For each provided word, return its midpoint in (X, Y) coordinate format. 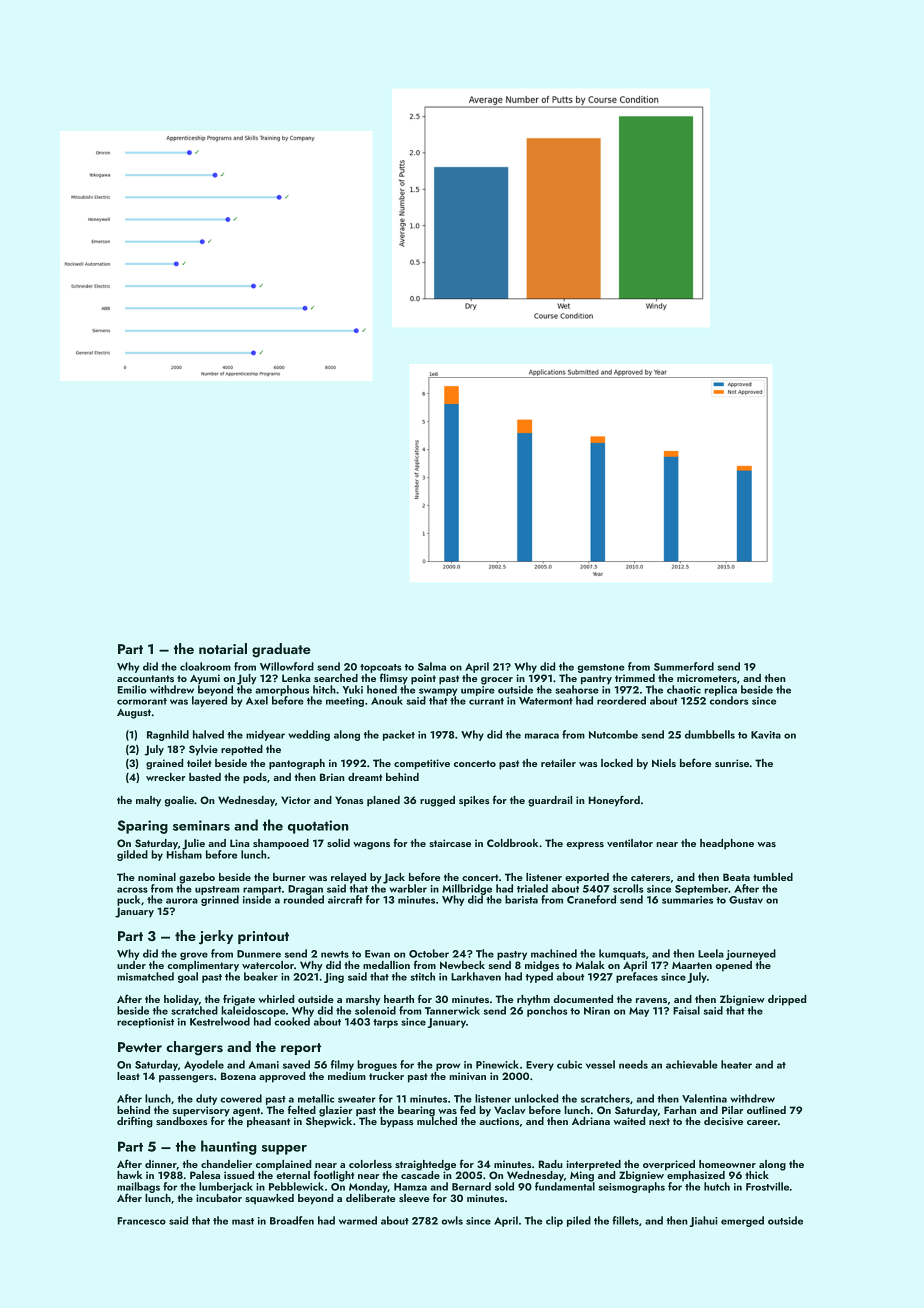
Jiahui (703, 1221)
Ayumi (205, 679)
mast (243, 1221)
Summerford (684, 666)
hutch (717, 1186)
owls (452, 1220)
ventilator (630, 843)
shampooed (281, 844)
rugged (437, 801)
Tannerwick (452, 1010)
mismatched (145, 976)
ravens (651, 1000)
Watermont (546, 701)
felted (302, 1109)
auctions (499, 1121)
